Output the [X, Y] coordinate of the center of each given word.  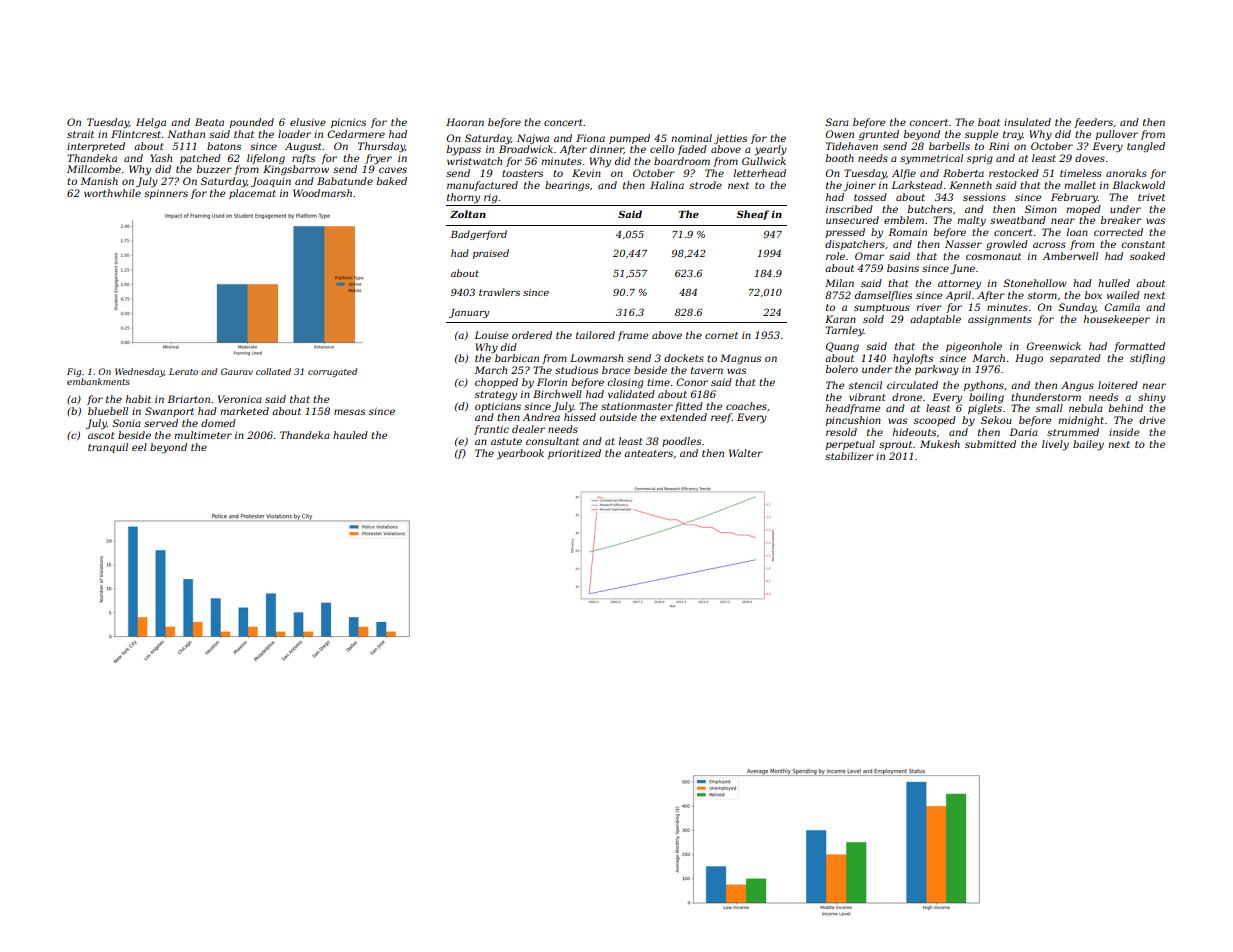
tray [1013, 135]
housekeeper [1117, 320]
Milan [839, 283]
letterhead [760, 173]
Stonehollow [1035, 283]
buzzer [214, 169]
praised [491, 254]
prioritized [574, 454]
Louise [491, 335]
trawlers [499, 292]
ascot [101, 435]
